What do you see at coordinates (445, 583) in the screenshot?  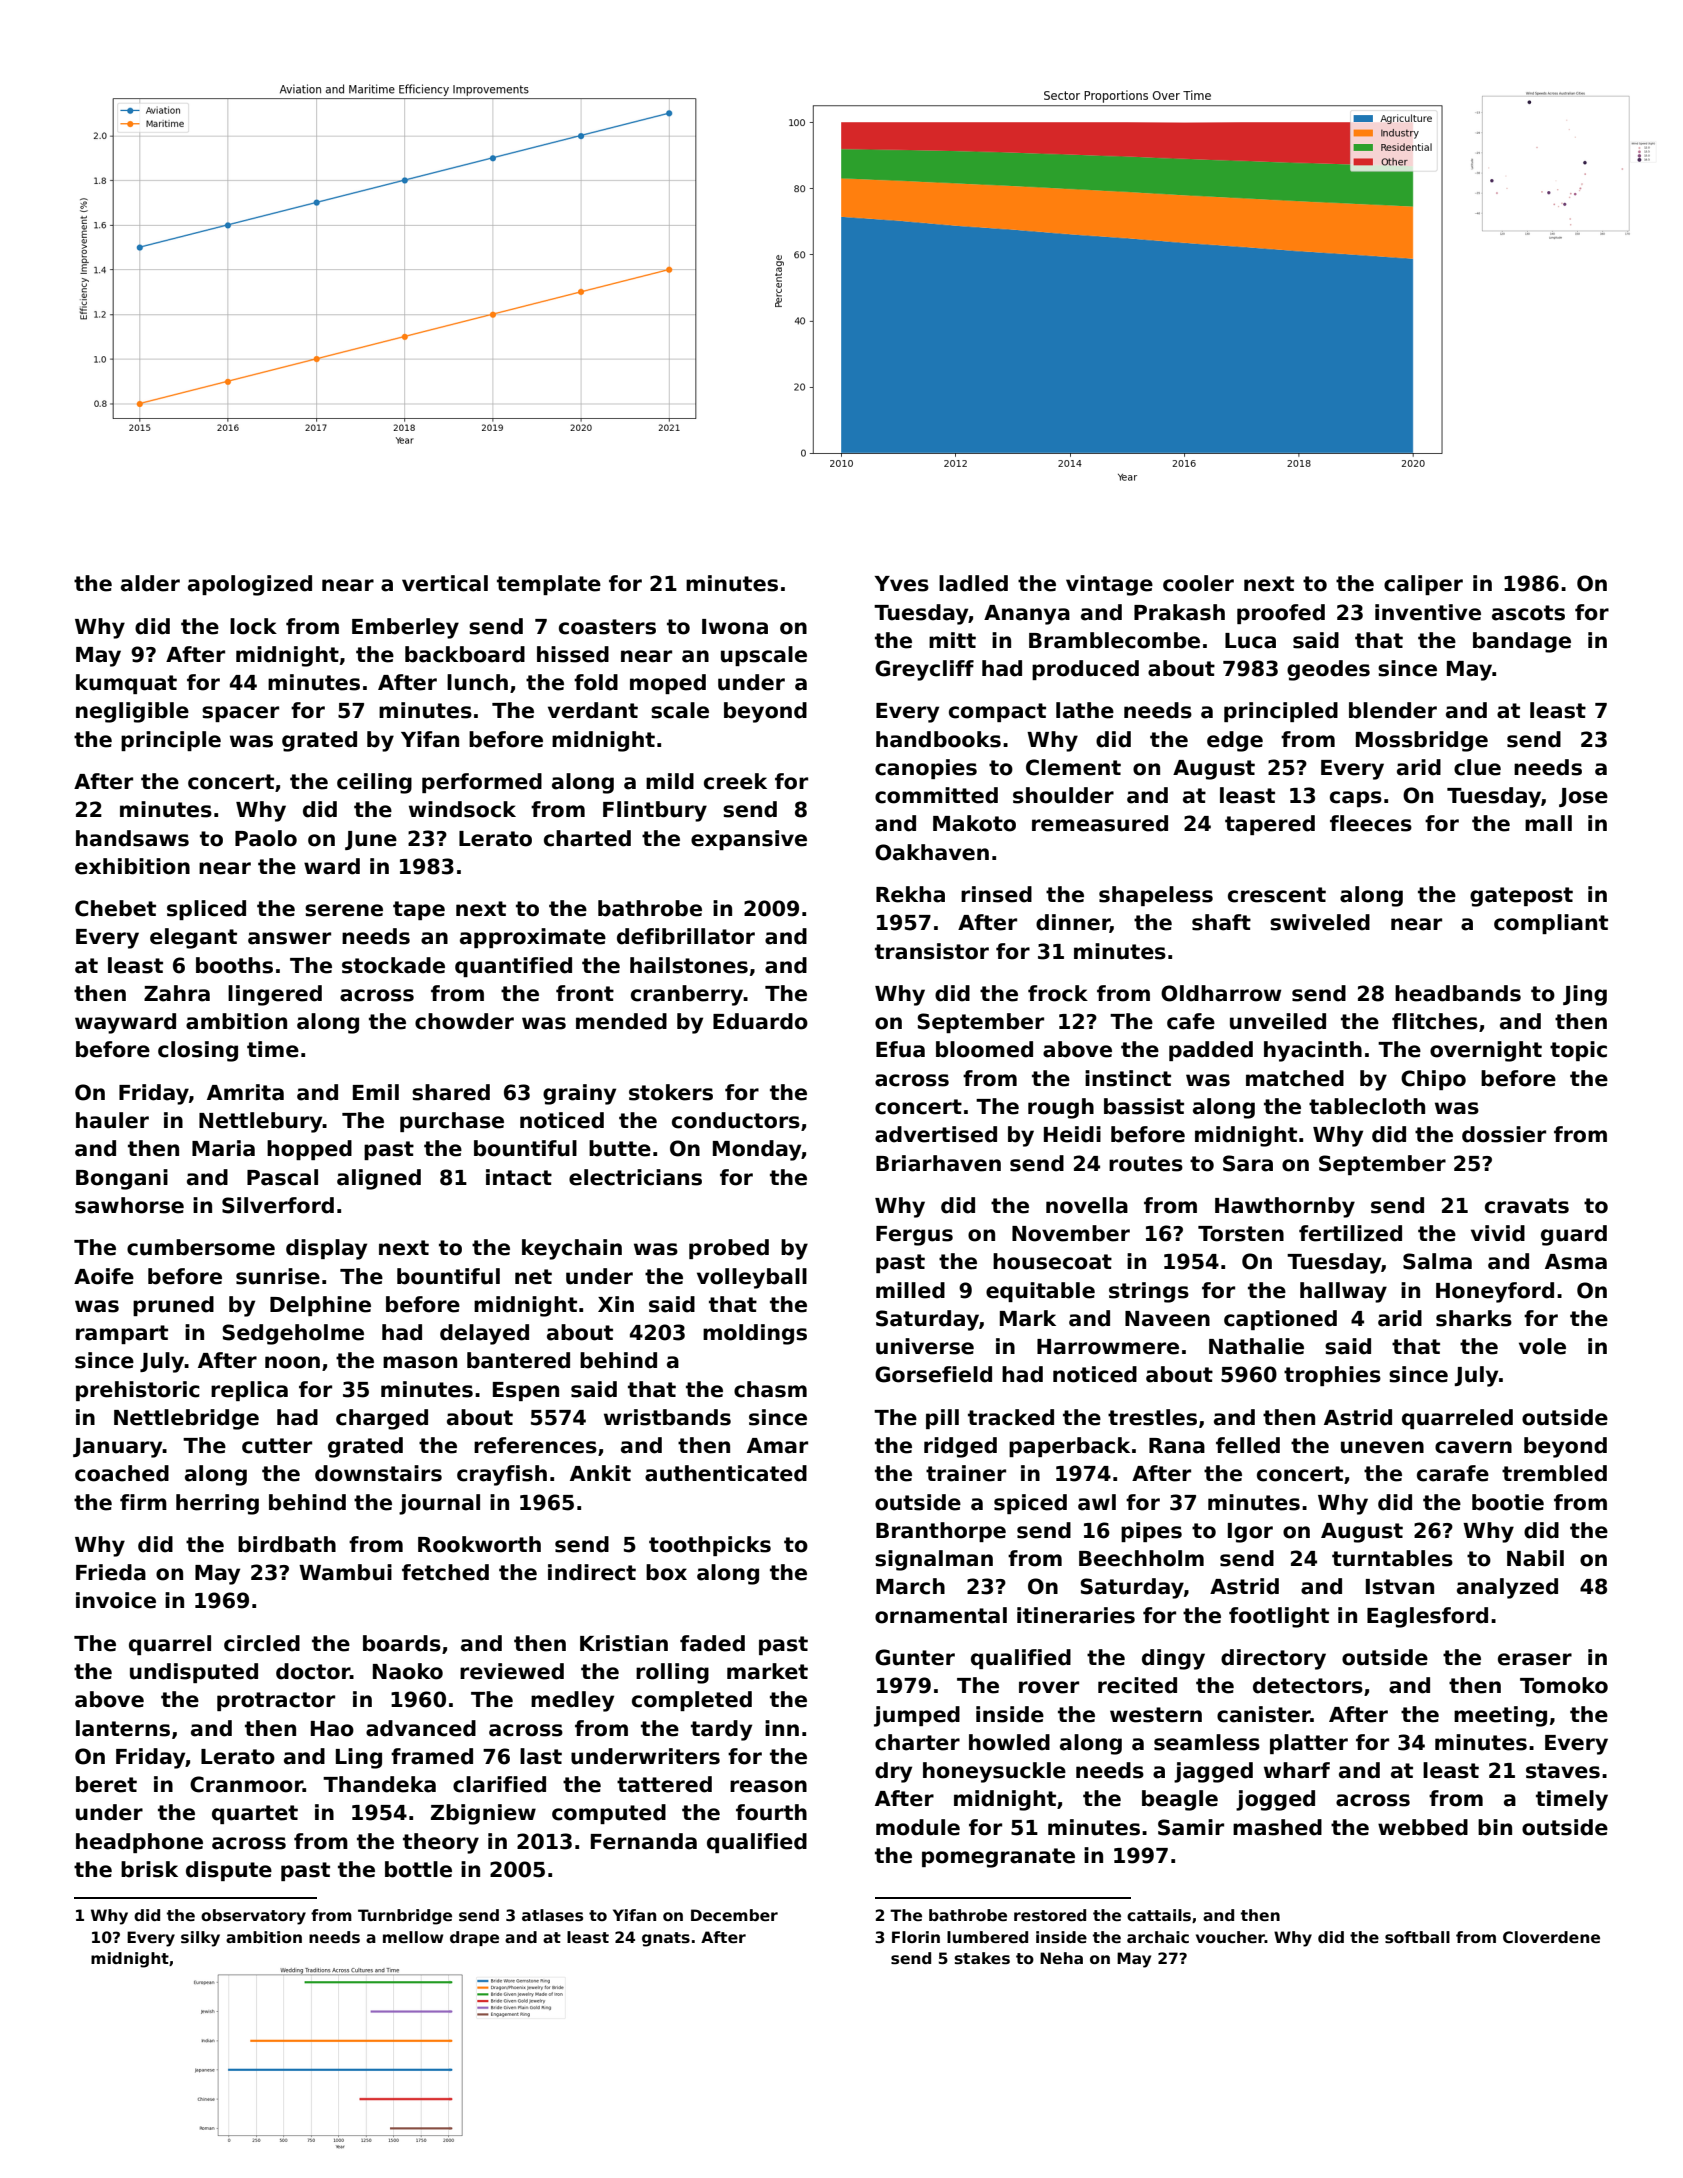 I see `vertical` at bounding box center [445, 583].
